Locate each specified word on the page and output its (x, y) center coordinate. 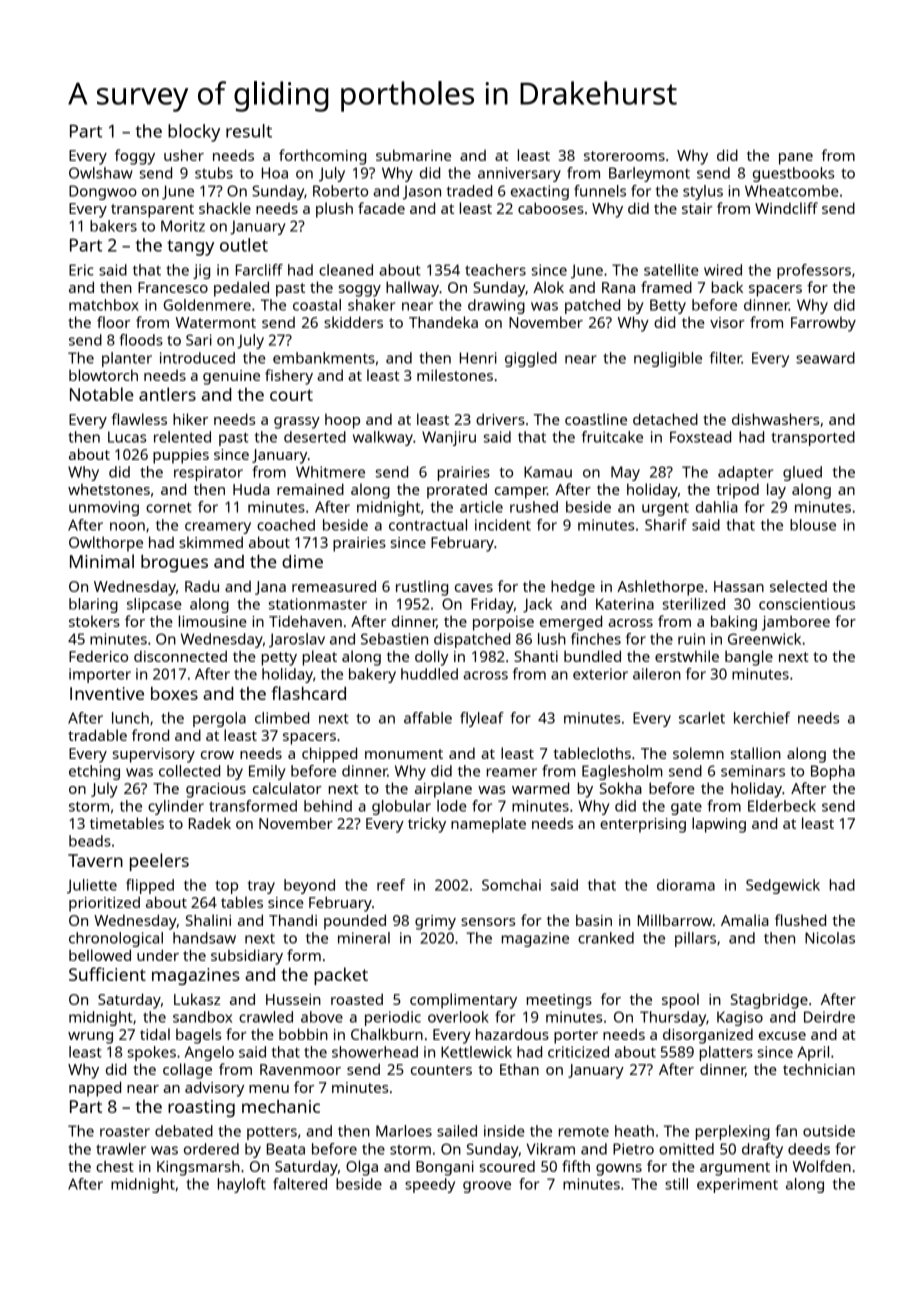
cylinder (176, 807)
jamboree (796, 623)
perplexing (733, 1132)
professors (814, 271)
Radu (202, 586)
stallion (756, 753)
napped (95, 1089)
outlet (244, 245)
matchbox (104, 305)
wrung (90, 1038)
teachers (495, 270)
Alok (548, 287)
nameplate (488, 825)
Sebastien (394, 639)
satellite (671, 270)
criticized (578, 1052)
